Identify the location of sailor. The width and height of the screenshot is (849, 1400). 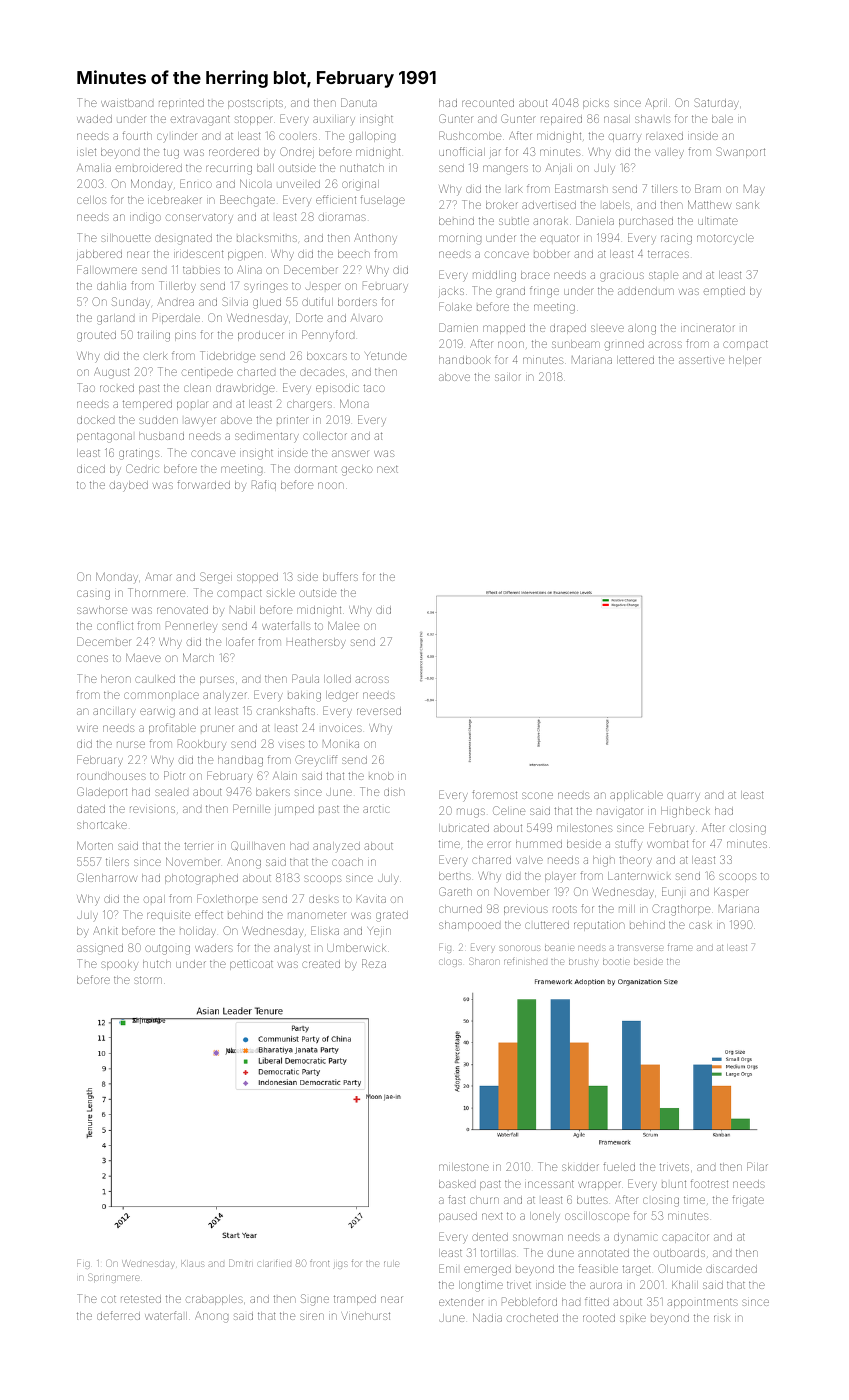
(508, 377).
